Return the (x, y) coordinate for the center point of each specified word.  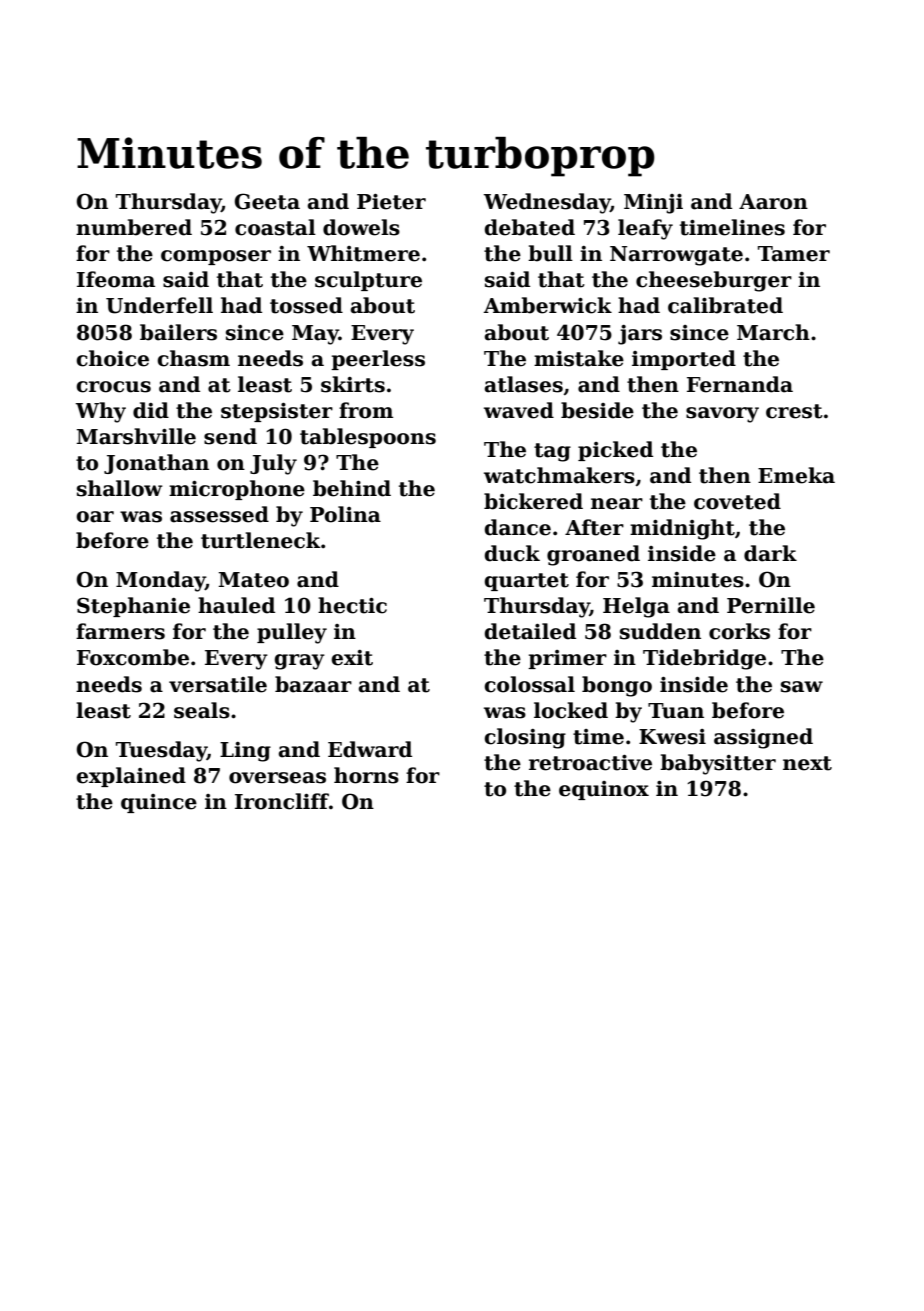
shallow (120, 488)
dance (517, 527)
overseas (277, 778)
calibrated (725, 305)
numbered (134, 227)
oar (95, 517)
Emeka (796, 475)
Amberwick (547, 305)
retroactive (590, 763)
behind (352, 488)
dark (770, 553)
